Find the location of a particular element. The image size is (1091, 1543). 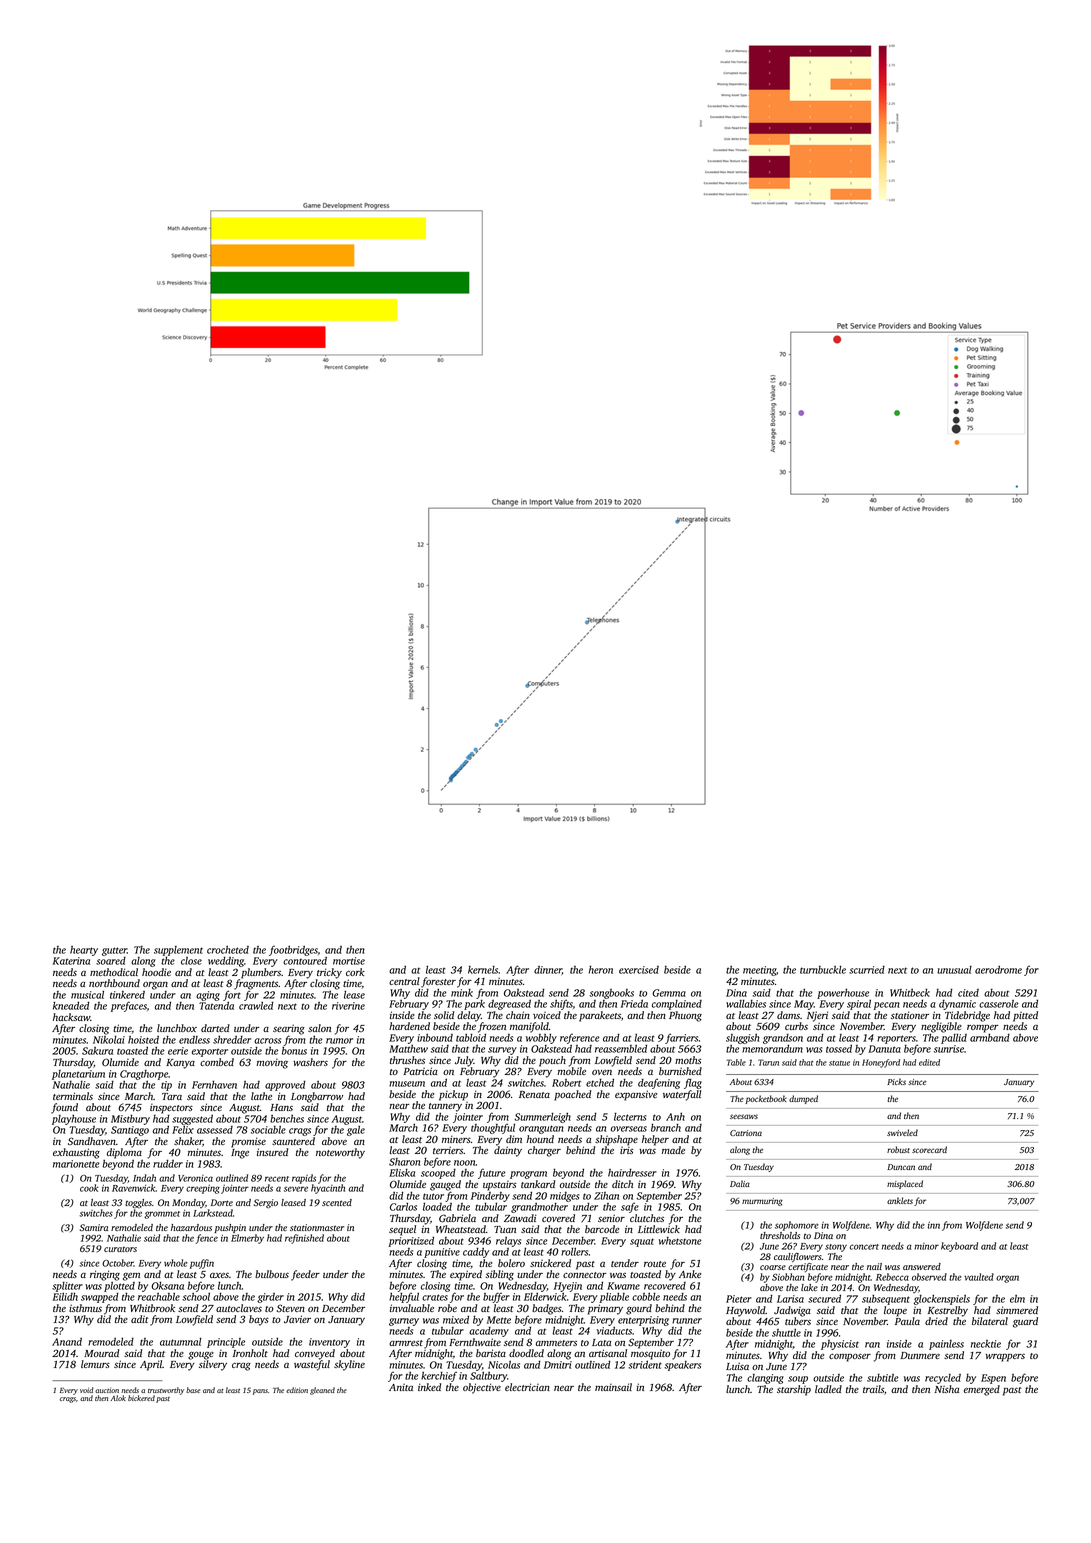

Oksana is located at coordinates (167, 1286).
